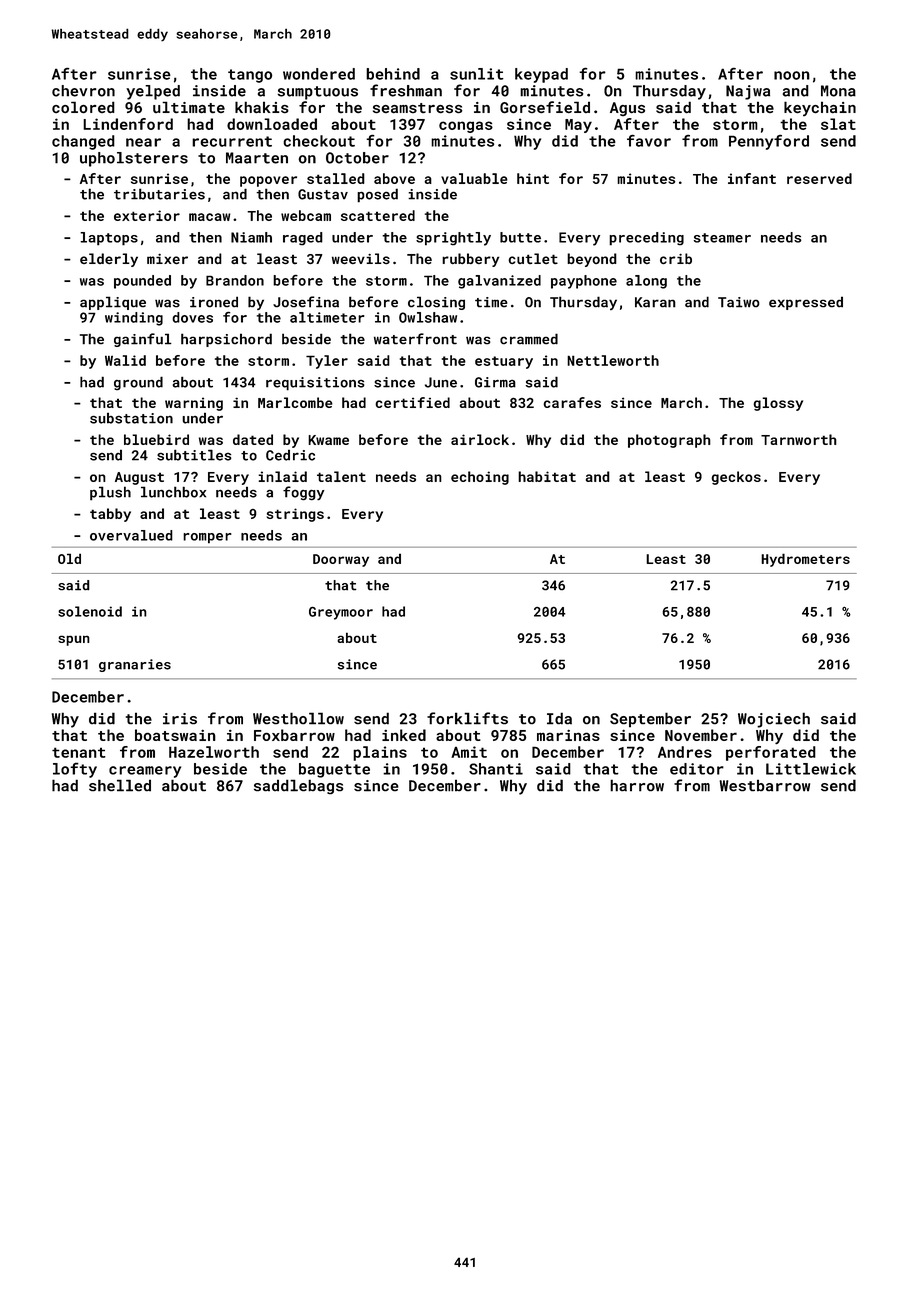 The image size is (908, 1316). What do you see at coordinates (646, 239) in the screenshot?
I see `preceding` at bounding box center [646, 239].
